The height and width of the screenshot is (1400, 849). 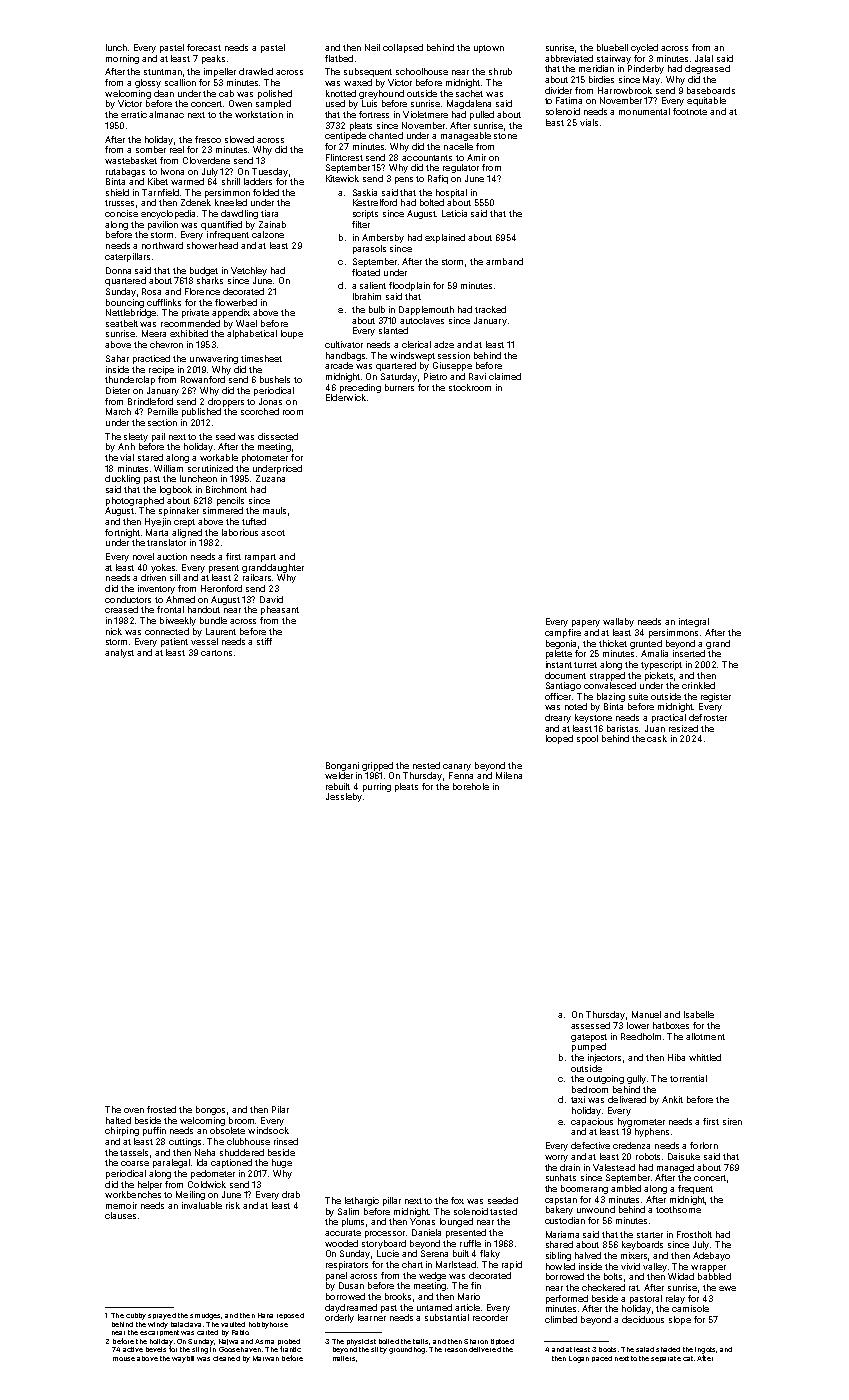 I want to click on purring, so click(x=377, y=787).
